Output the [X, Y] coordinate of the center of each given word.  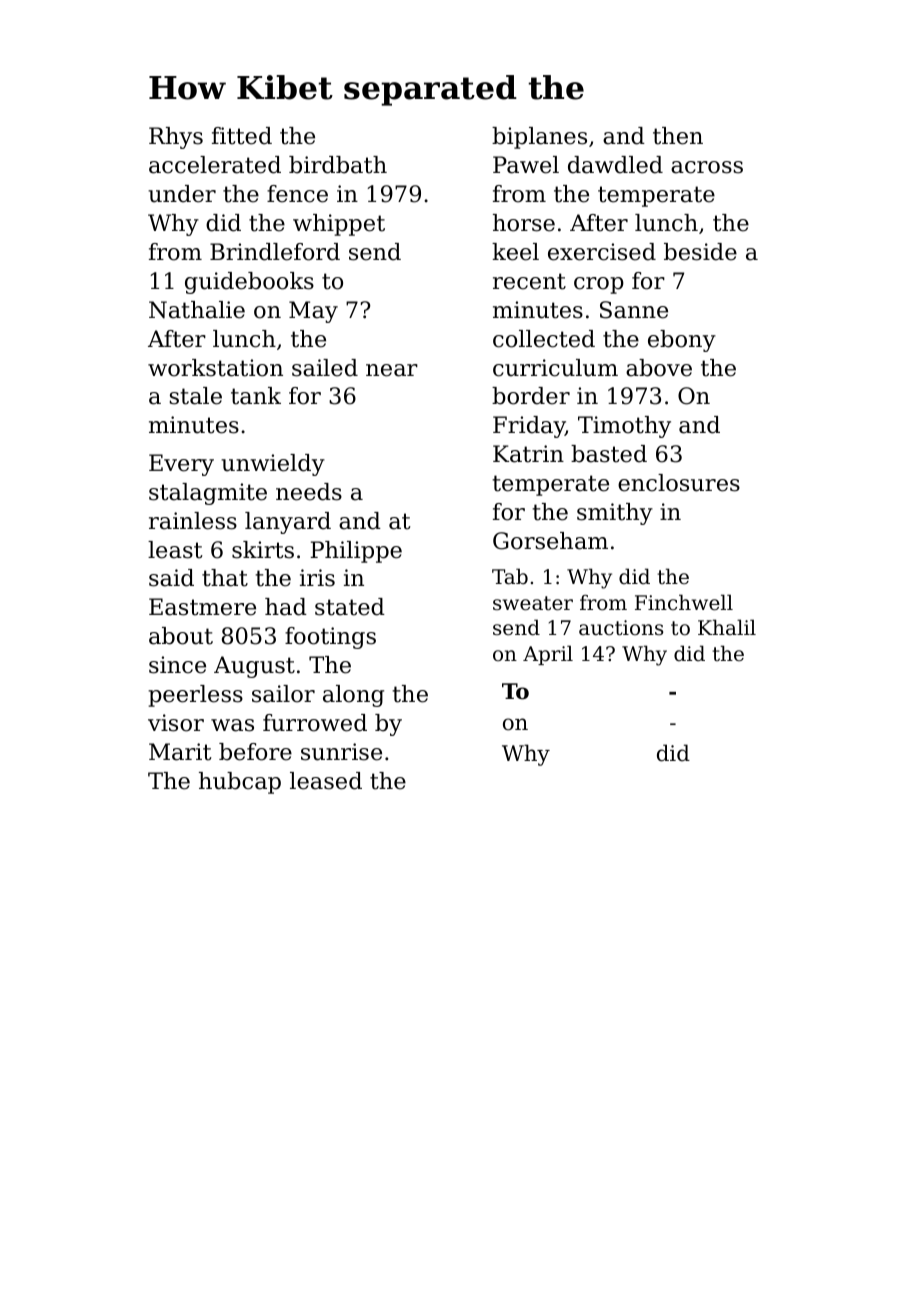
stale [196, 396]
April [548, 655]
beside [700, 252]
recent [529, 281]
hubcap [240, 783]
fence [297, 194]
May [313, 312]
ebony [682, 341]
